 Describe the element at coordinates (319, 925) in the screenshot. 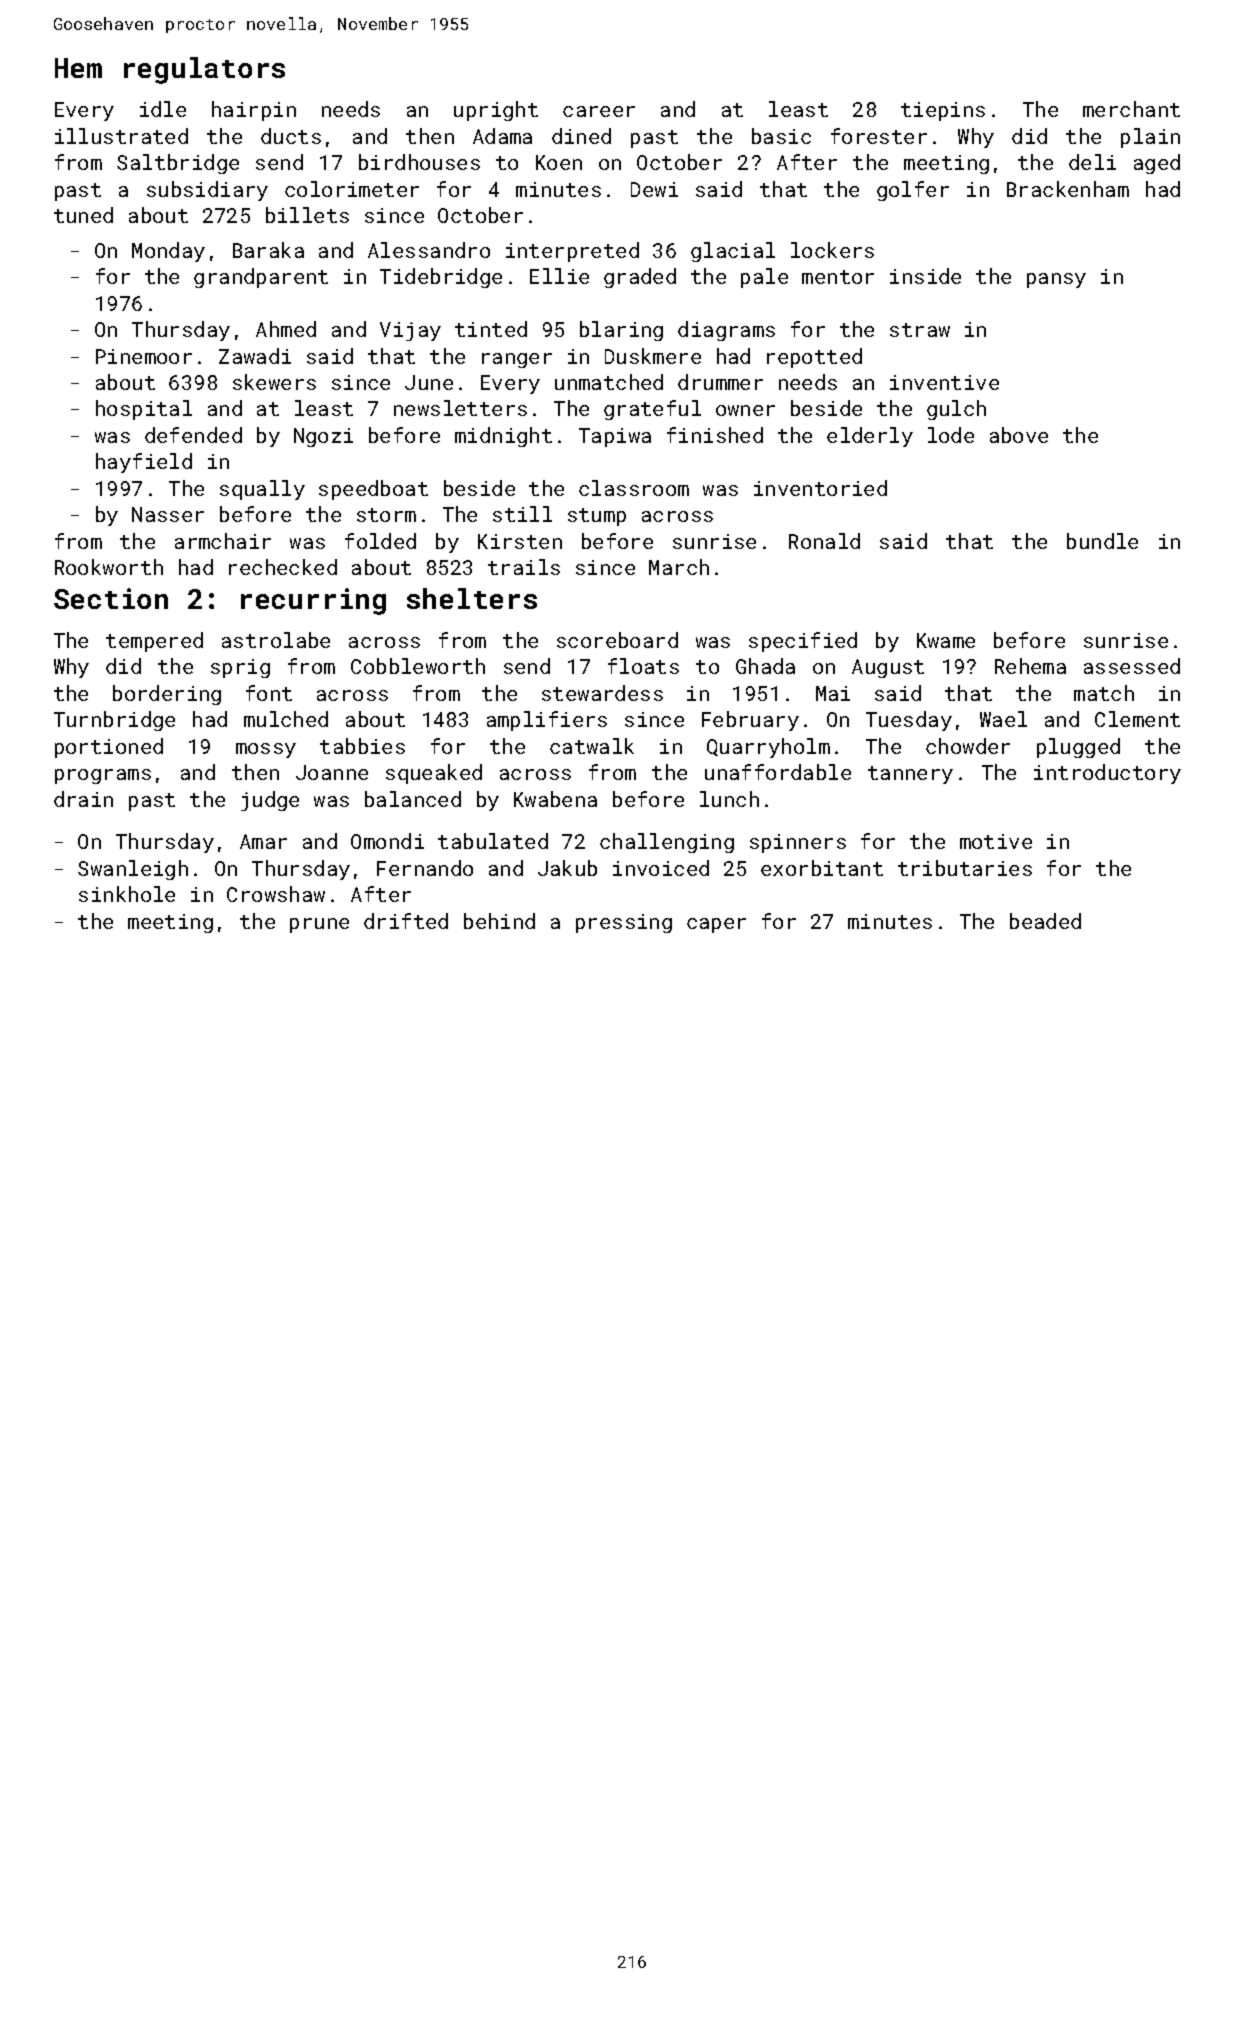

I see `prune` at that location.
